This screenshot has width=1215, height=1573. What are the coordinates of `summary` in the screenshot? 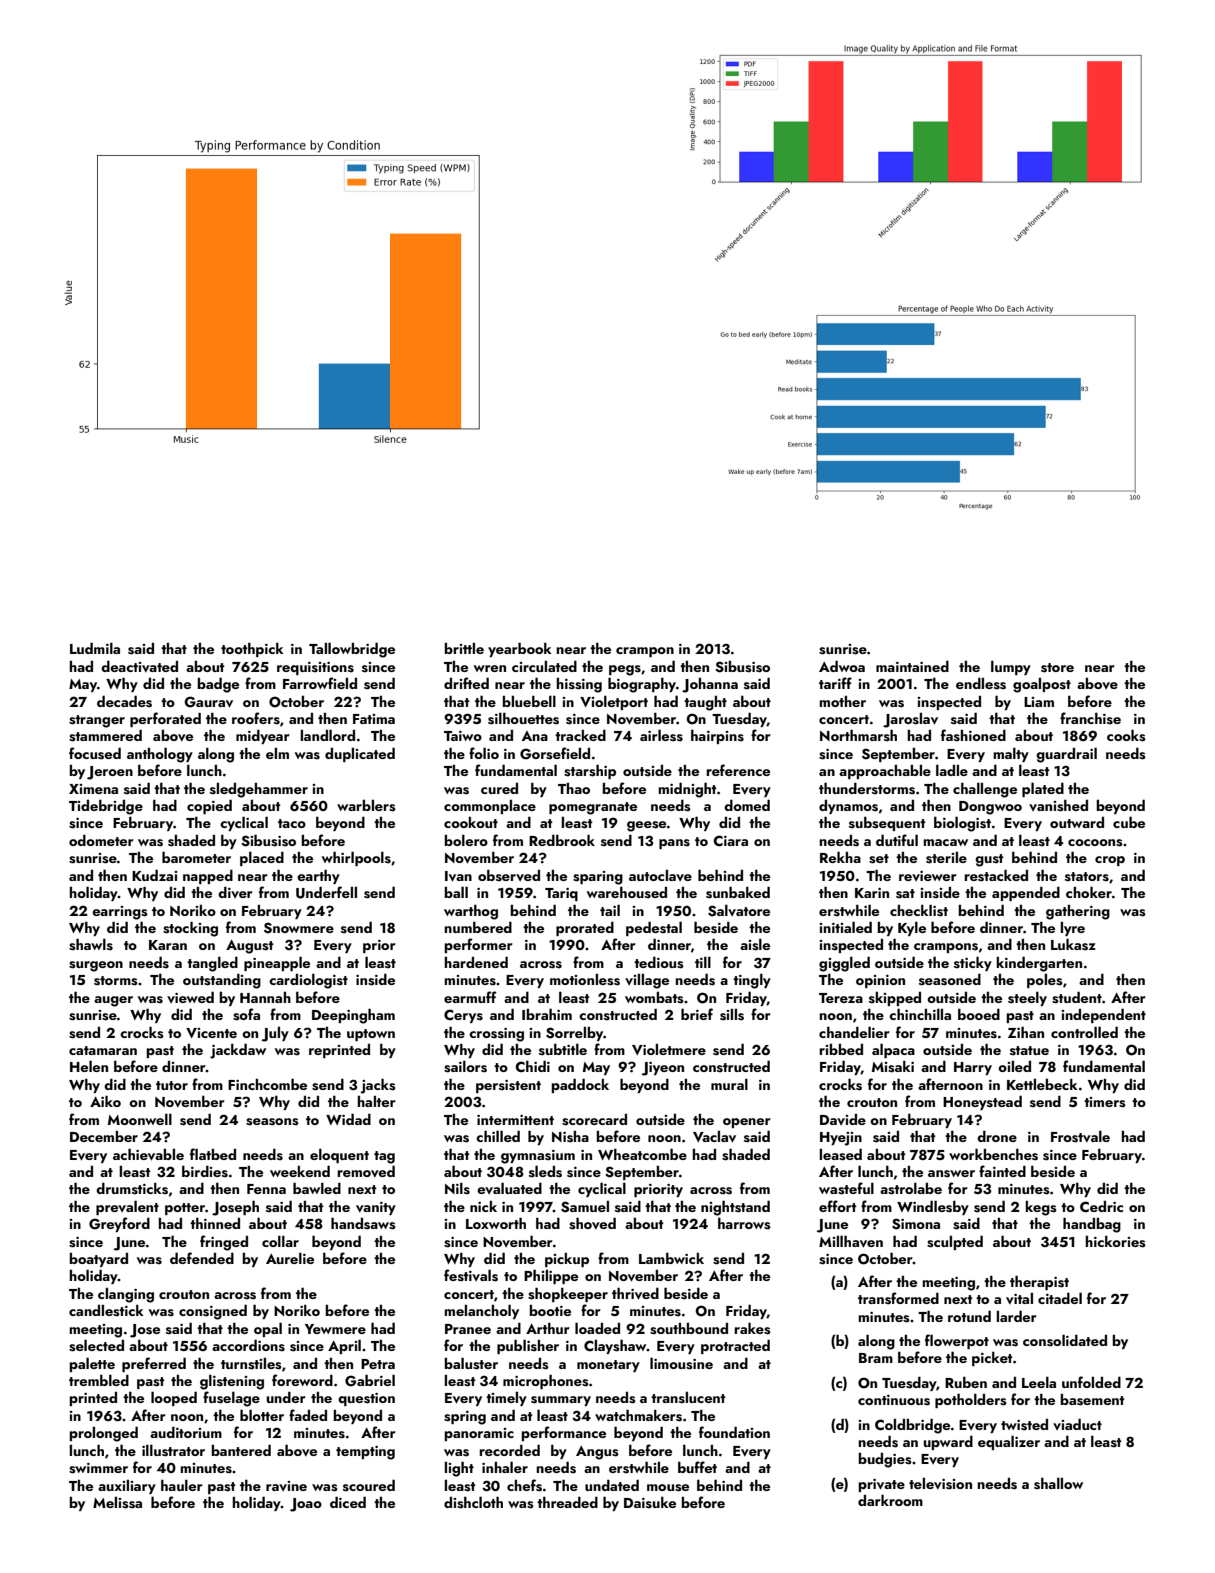 It's located at (561, 1401).
